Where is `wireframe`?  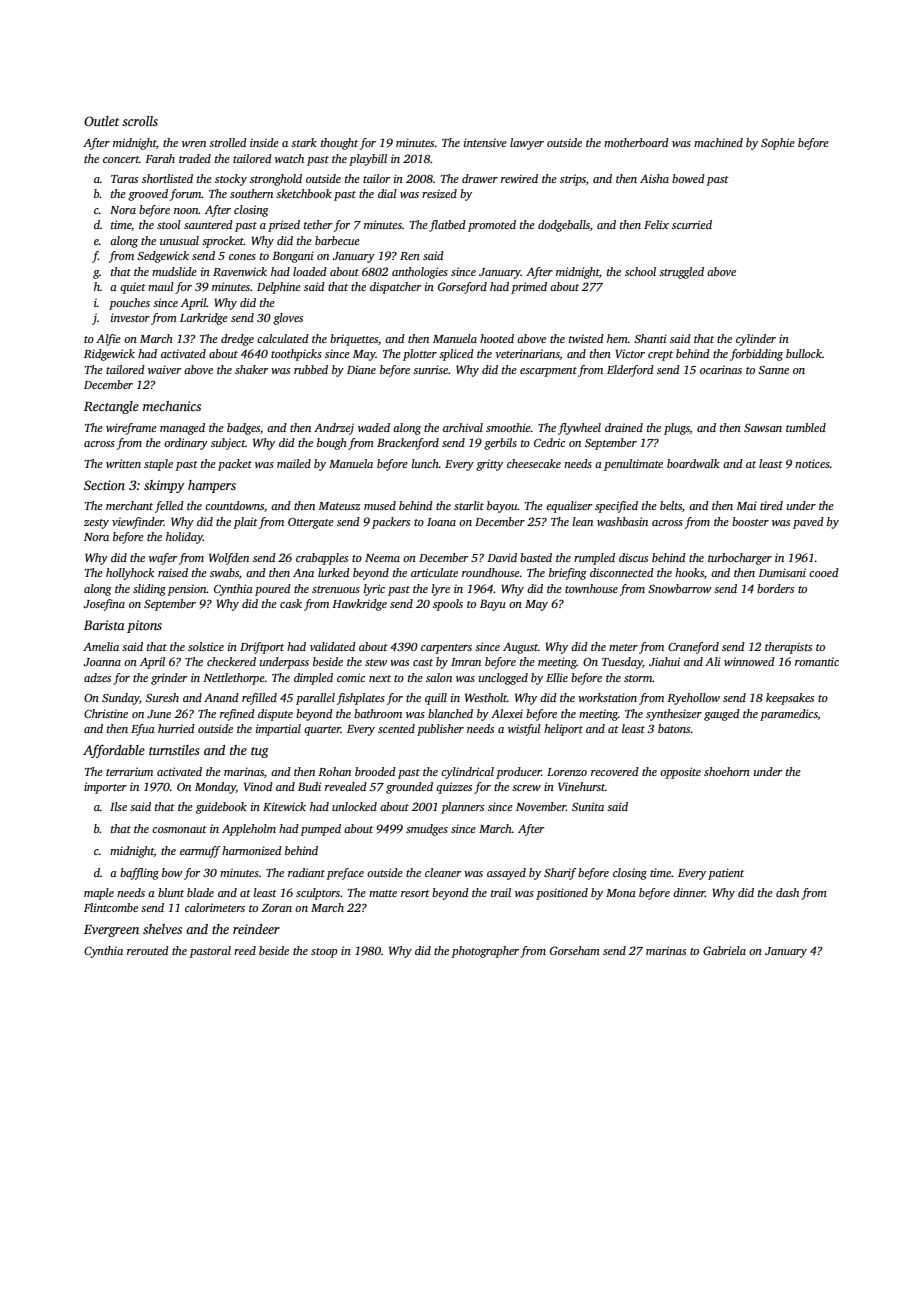
wireframe is located at coordinates (131, 429).
